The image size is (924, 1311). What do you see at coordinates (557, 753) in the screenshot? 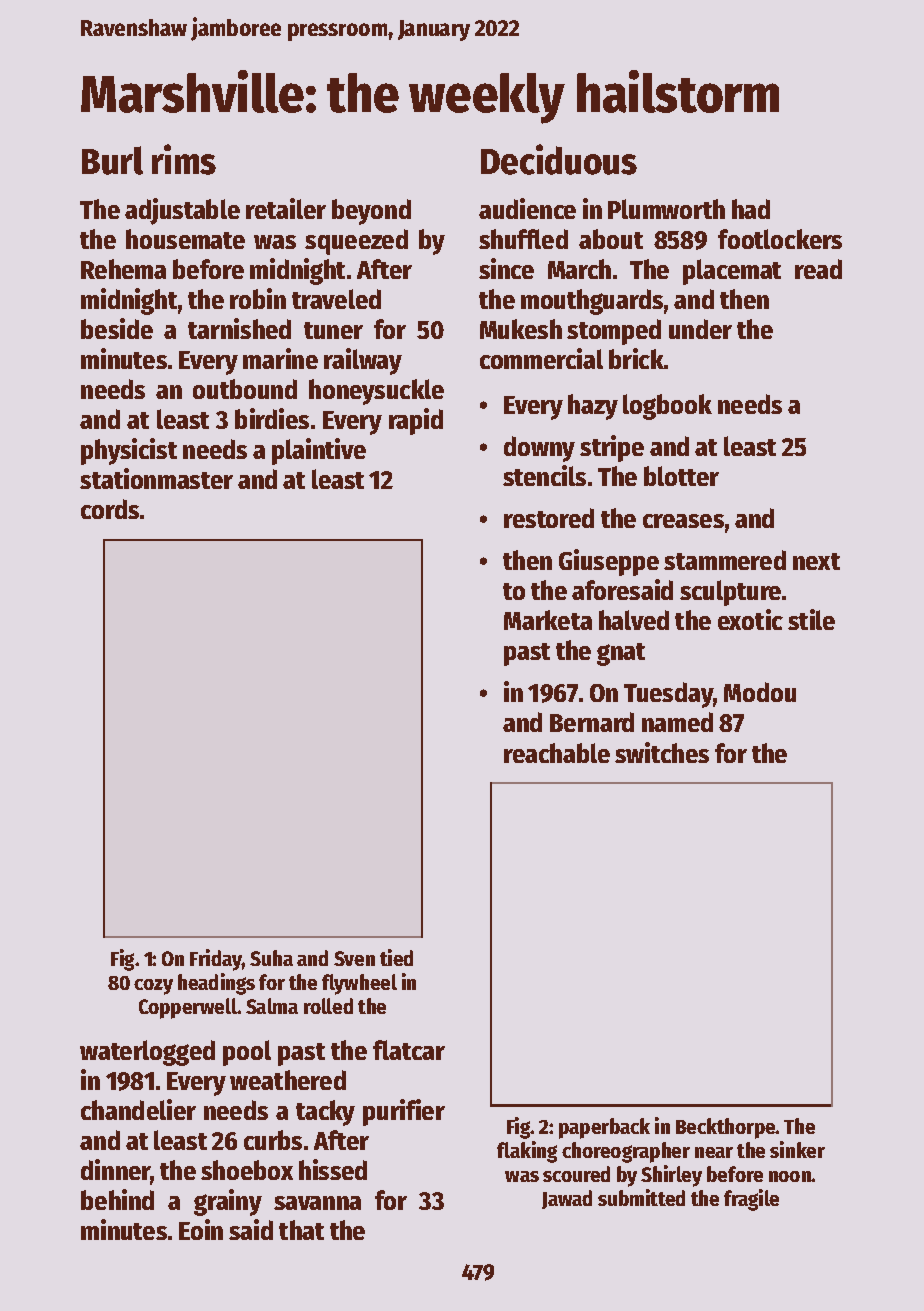
I see `reachable` at bounding box center [557, 753].
